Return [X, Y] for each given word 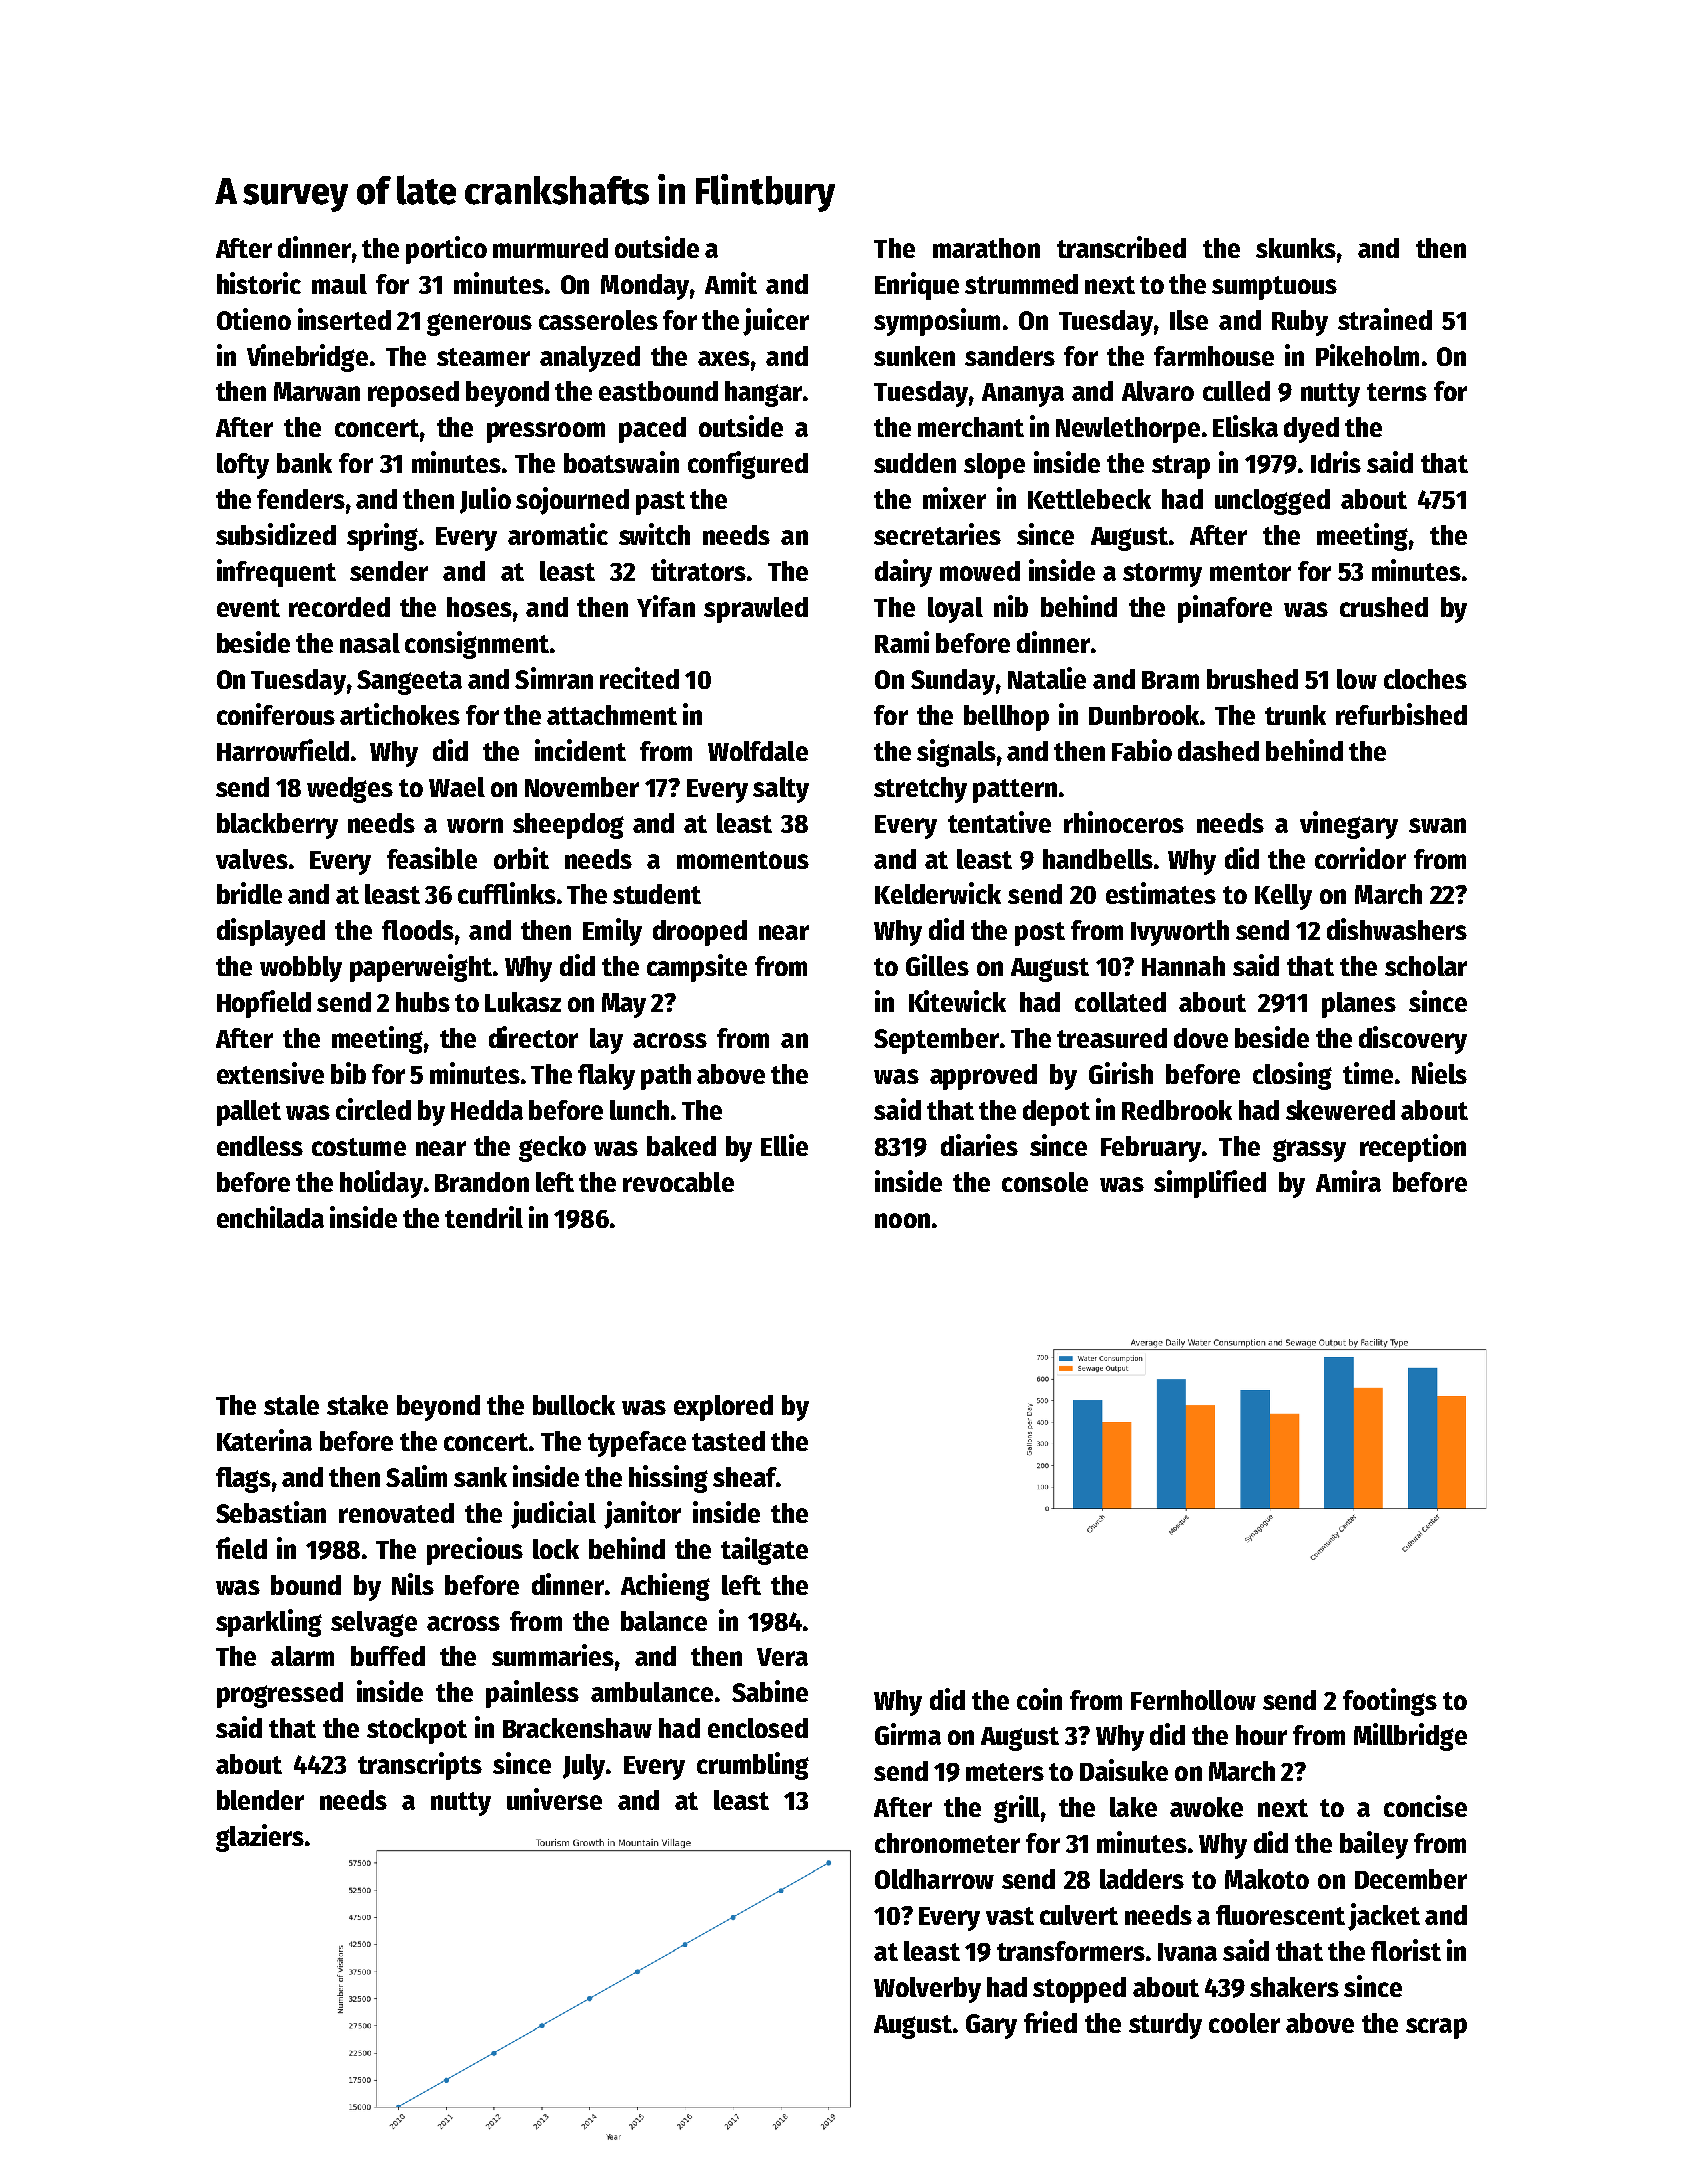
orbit [521, 858]
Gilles [937, 965]
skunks [1296, 248]
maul [339, 284]
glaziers [260, 1838]
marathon [986, 248]
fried [1050, 2022]
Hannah [1183, 966]
